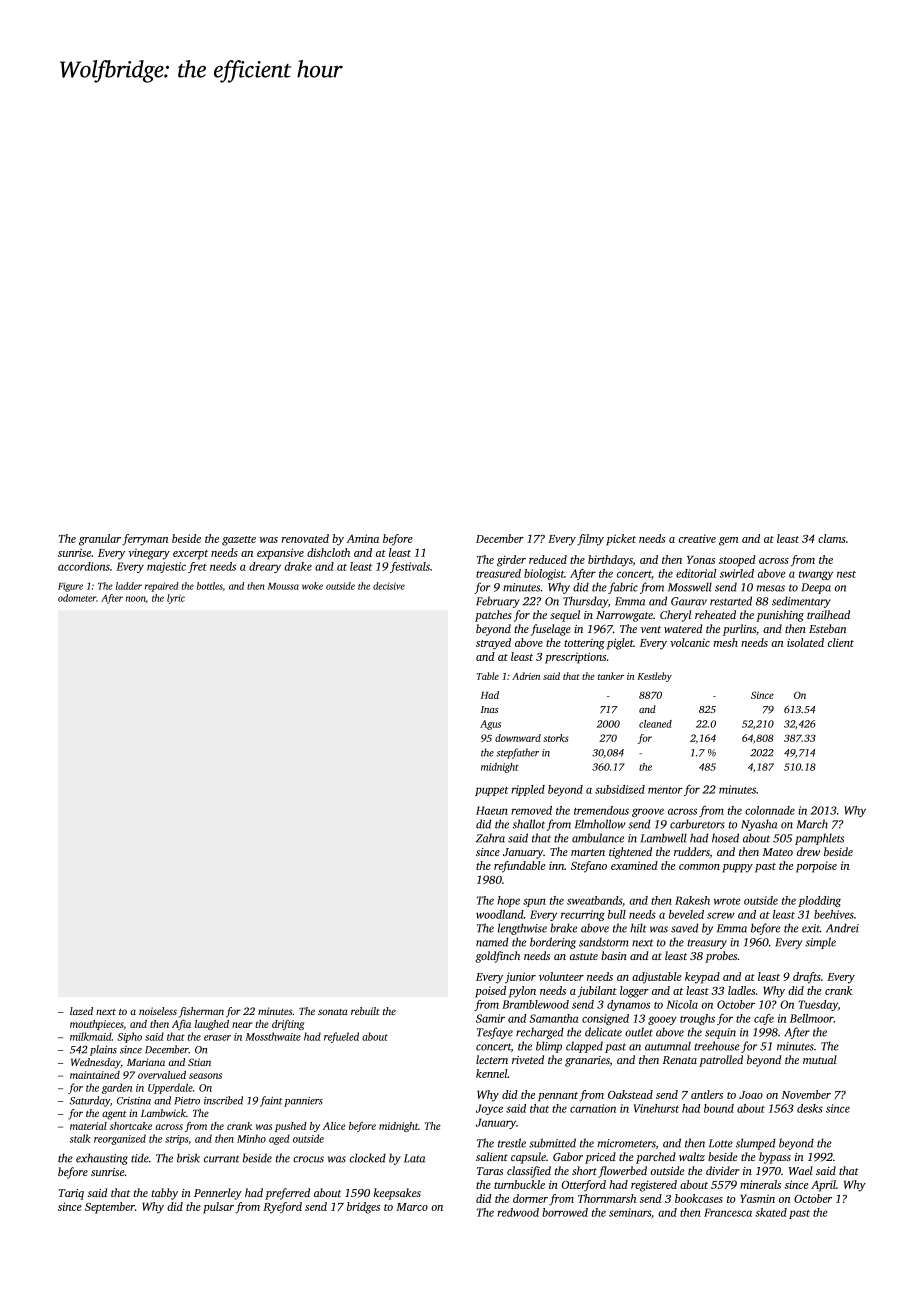  I want to click on creative, so click(697, 538).
